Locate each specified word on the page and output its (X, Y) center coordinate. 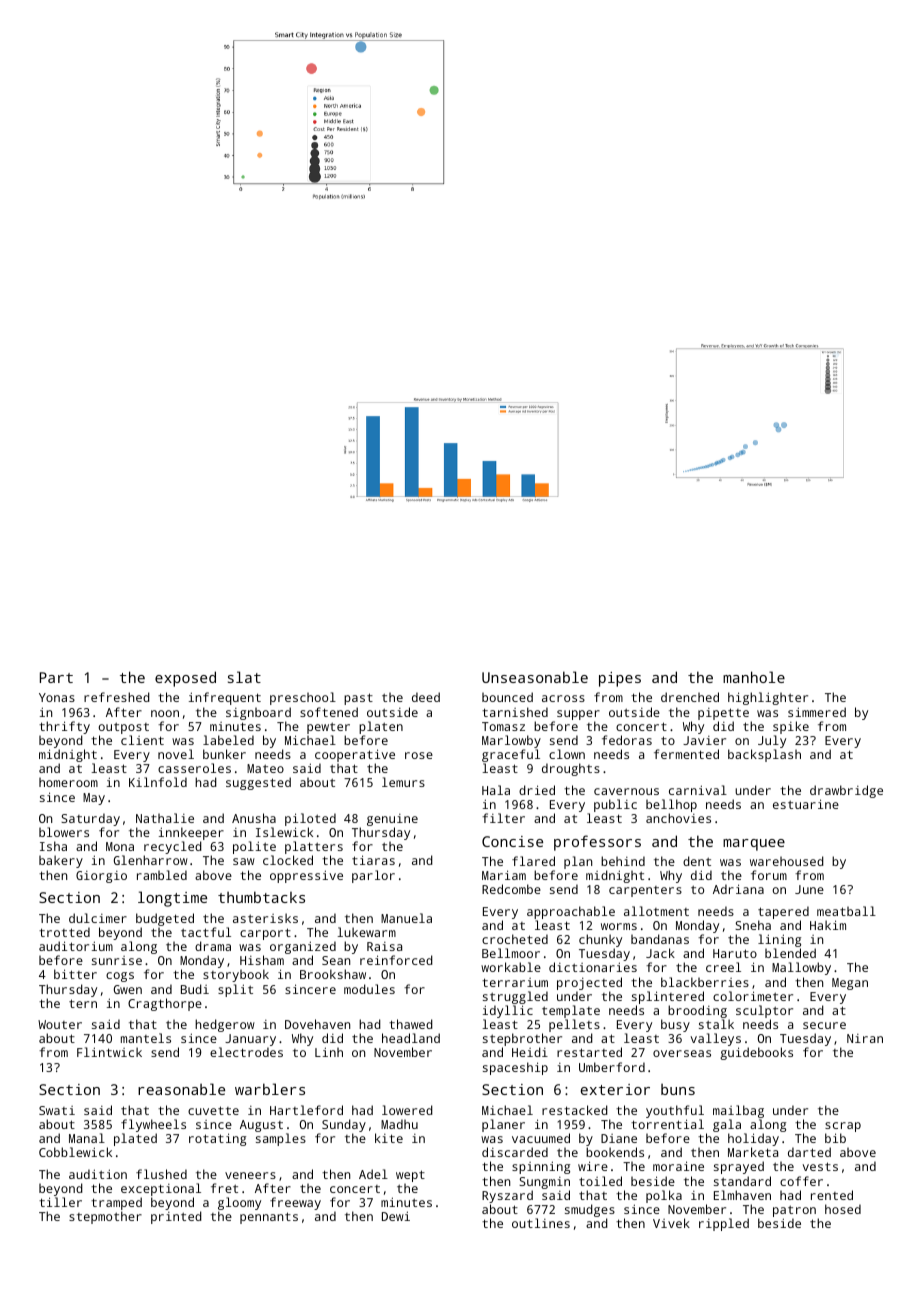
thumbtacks (261, 897)
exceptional (161, 1189)
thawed (411, 1024)
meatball (846, 911)
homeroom (68, 782)
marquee (754, 845)
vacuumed (541, 1138)
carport (265, 934)
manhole (754, 677)
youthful (675, 1111)
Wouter (60, 1024)
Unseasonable (535, 677)
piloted (310, 819)
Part (56, 677)
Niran (865, 1038)
